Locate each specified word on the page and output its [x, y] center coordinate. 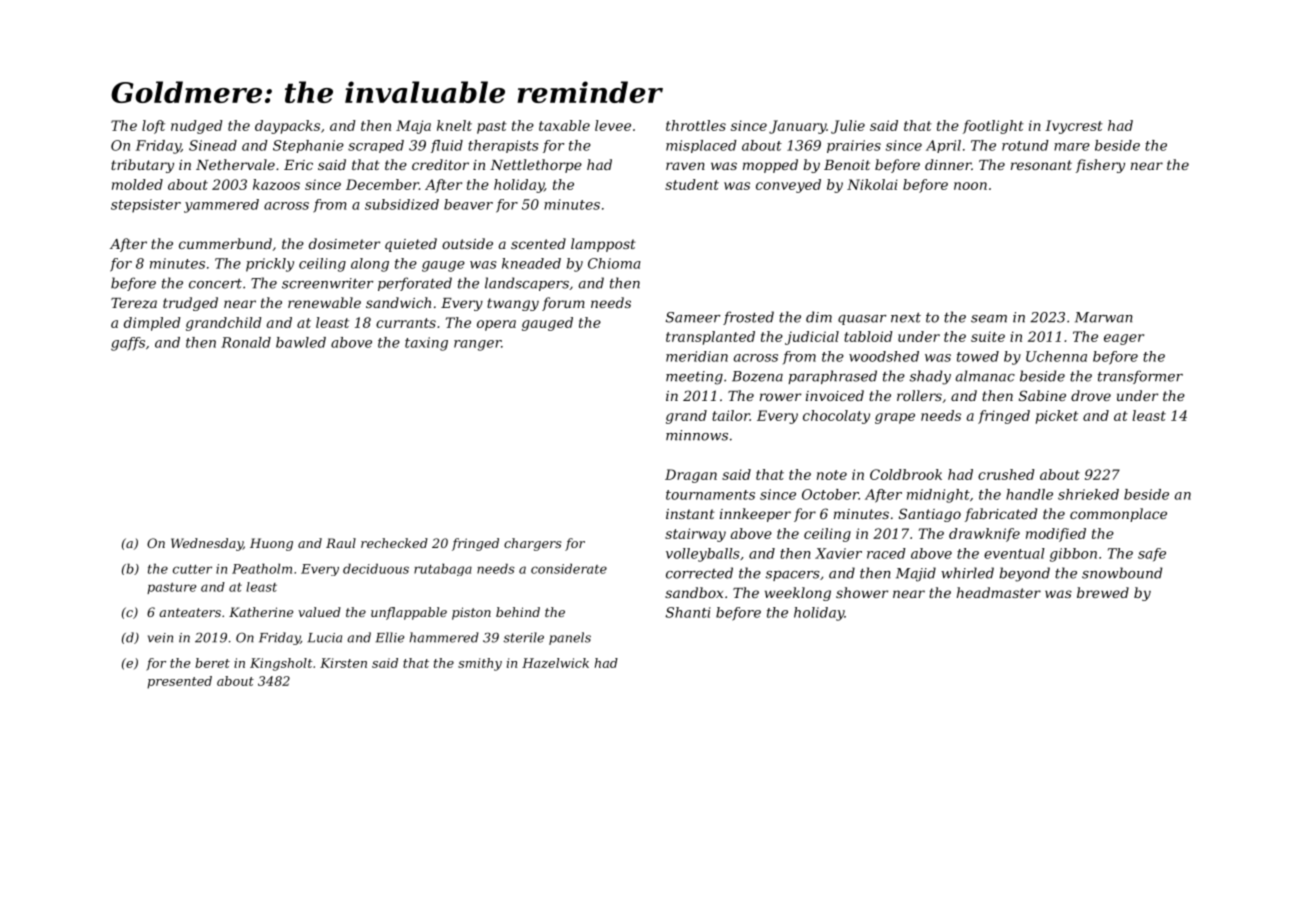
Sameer [693, 317]
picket [1057, 417]
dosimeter [344, 243]
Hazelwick [555, 663]
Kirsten [343, 663]
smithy [480, 664]
